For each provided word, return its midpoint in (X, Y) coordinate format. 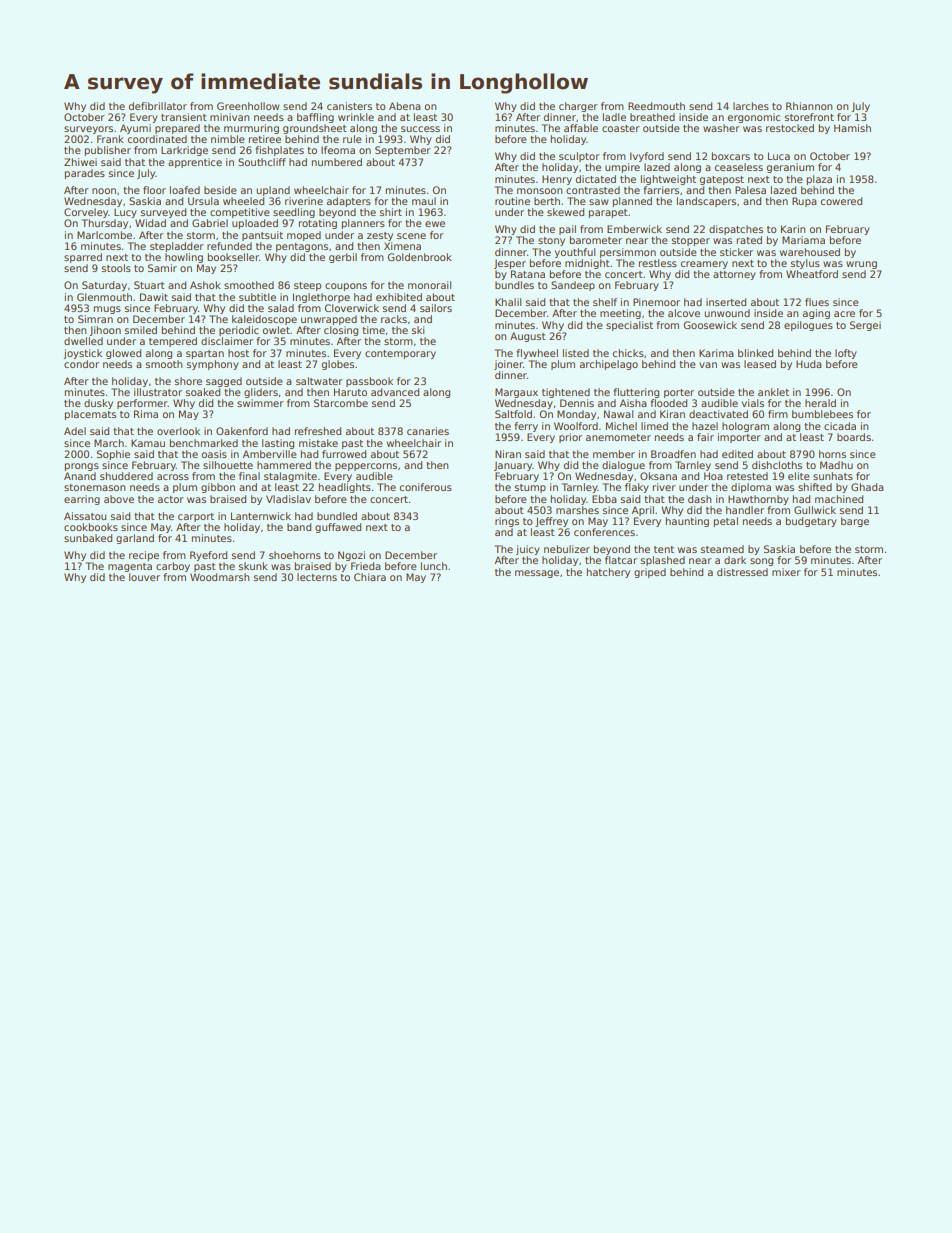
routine (512, 201)
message (537, 574)
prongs (82, 467)
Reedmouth (656, 106)
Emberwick (634, 229)
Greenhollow (248, 106)
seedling (294, 213)
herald (820, 403)
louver (144, 577)
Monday (576, 415)
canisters (349, 106)
